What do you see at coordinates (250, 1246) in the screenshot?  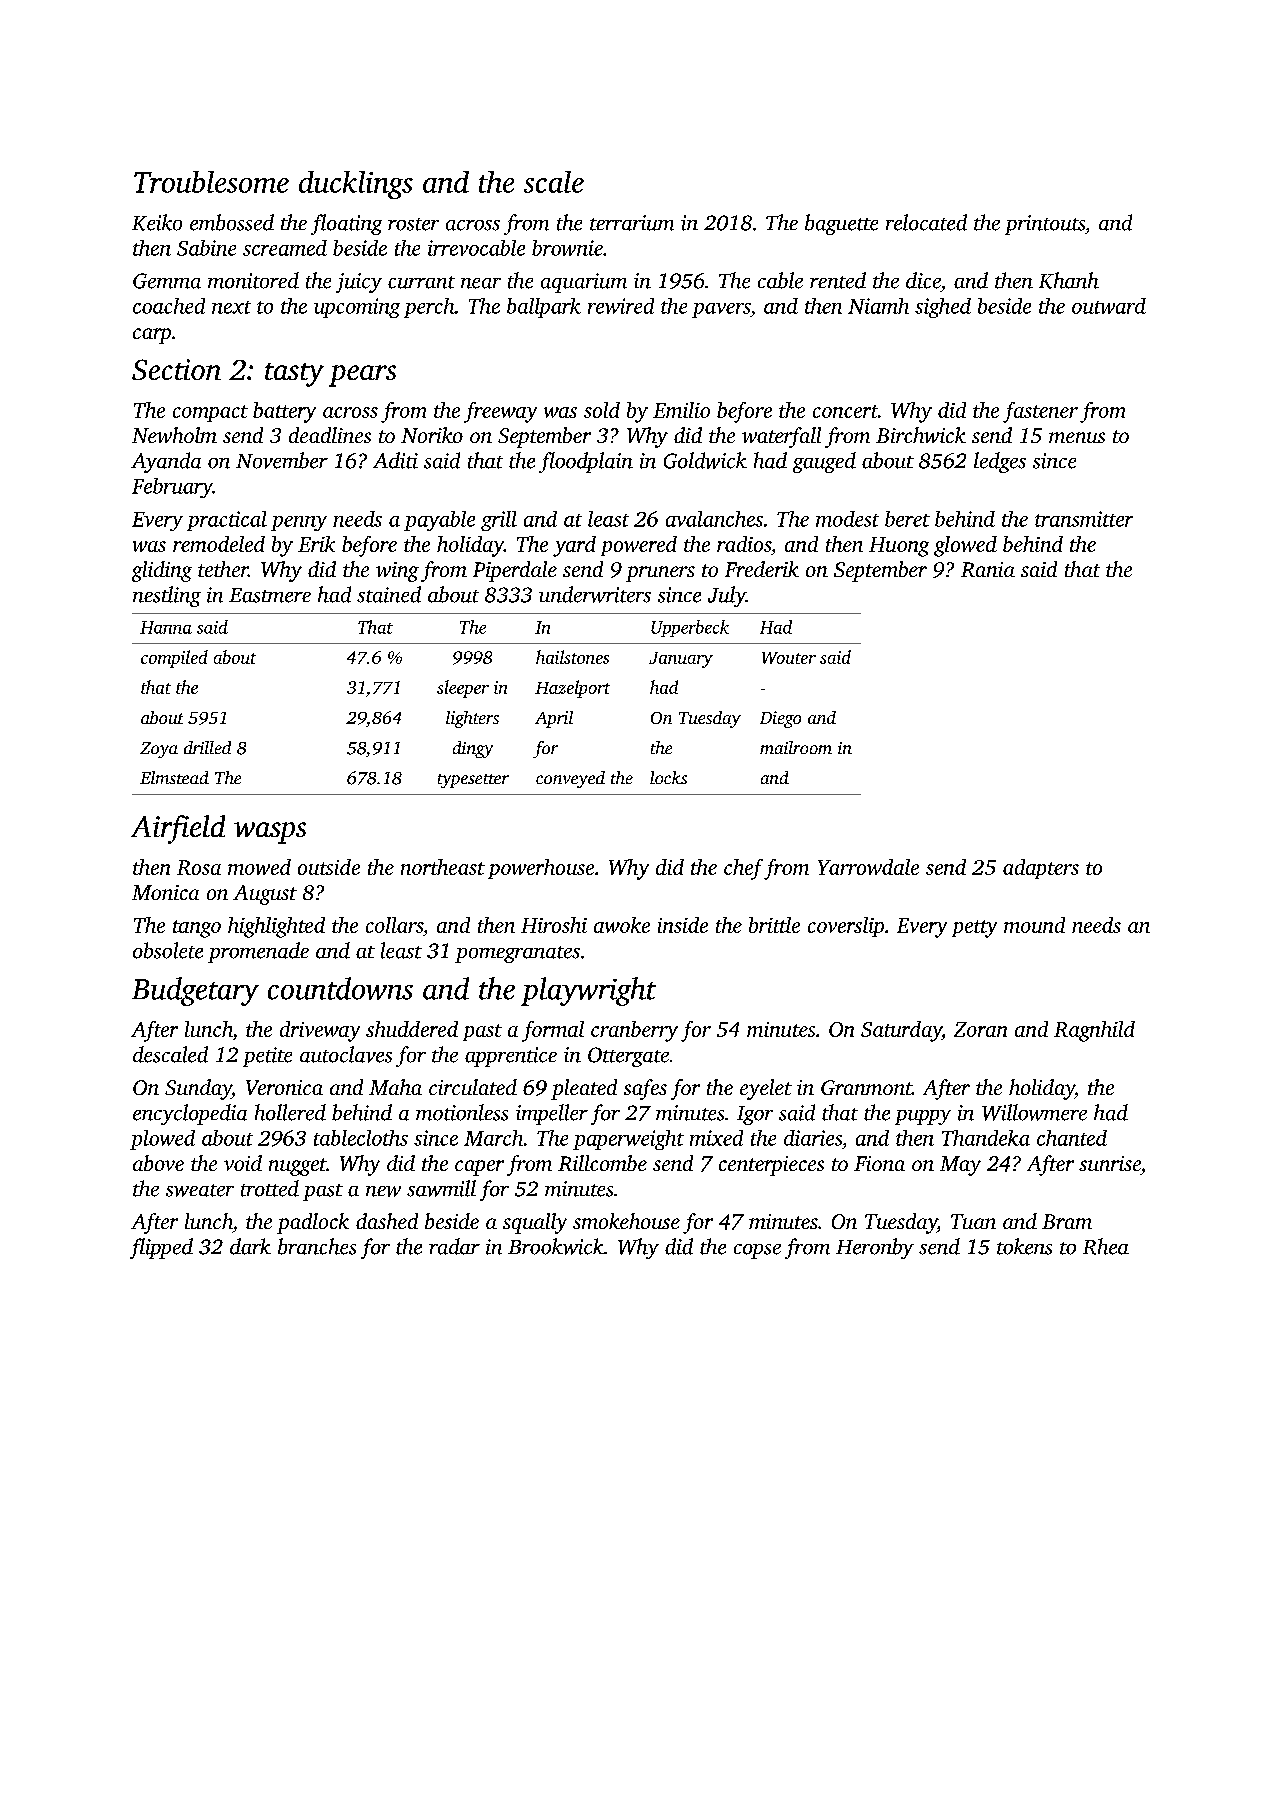 I see `dark` at bounding box center [250, 1246].
